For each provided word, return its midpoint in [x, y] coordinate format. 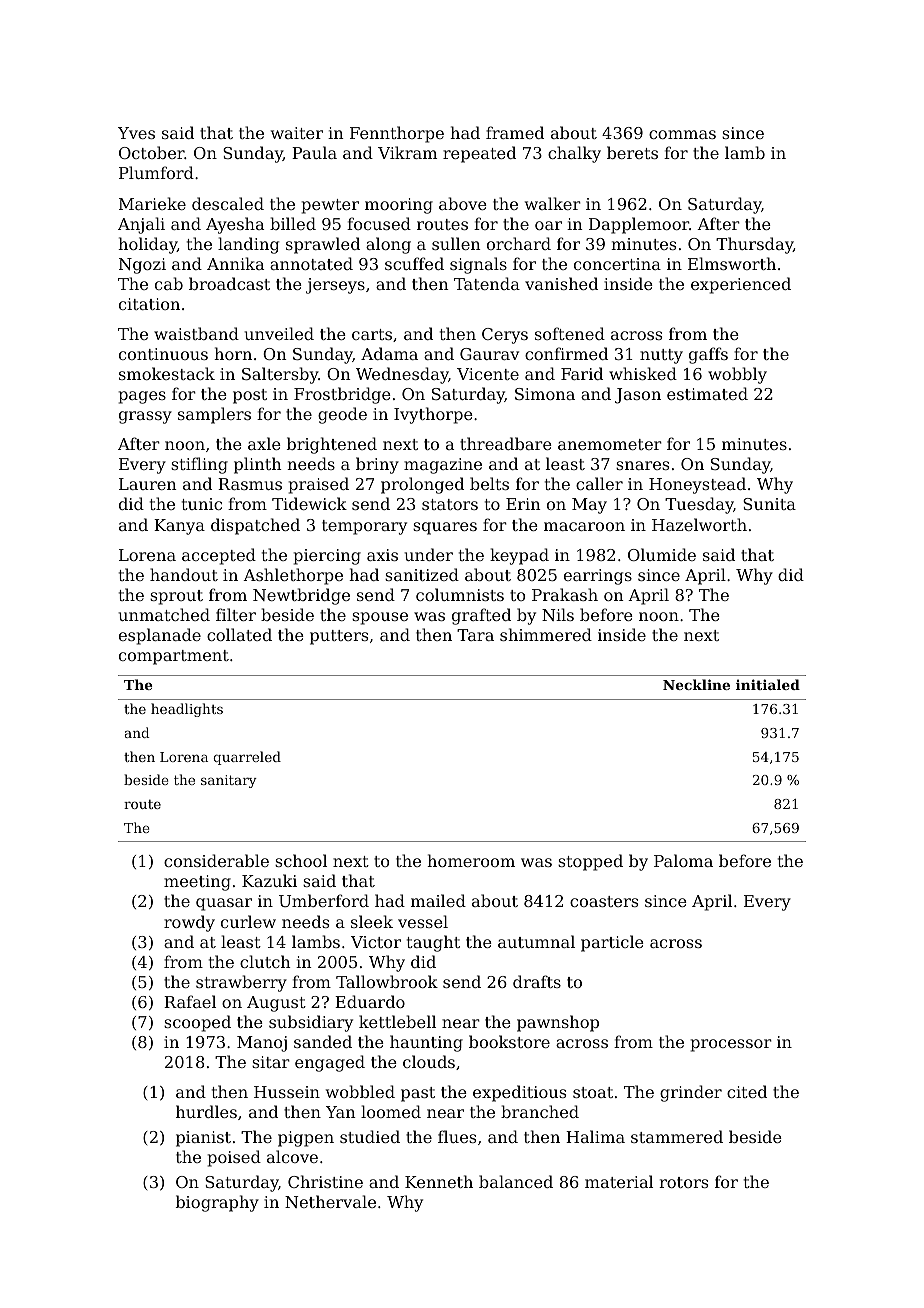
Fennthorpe [397, 134]
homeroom [471, 860]
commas [682, 134]
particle [612, 943]
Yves [136, 133]
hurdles [206, 1111]
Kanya [179, 527]
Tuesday [699, 505]
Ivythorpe [433, 415]
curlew [248, 921]
